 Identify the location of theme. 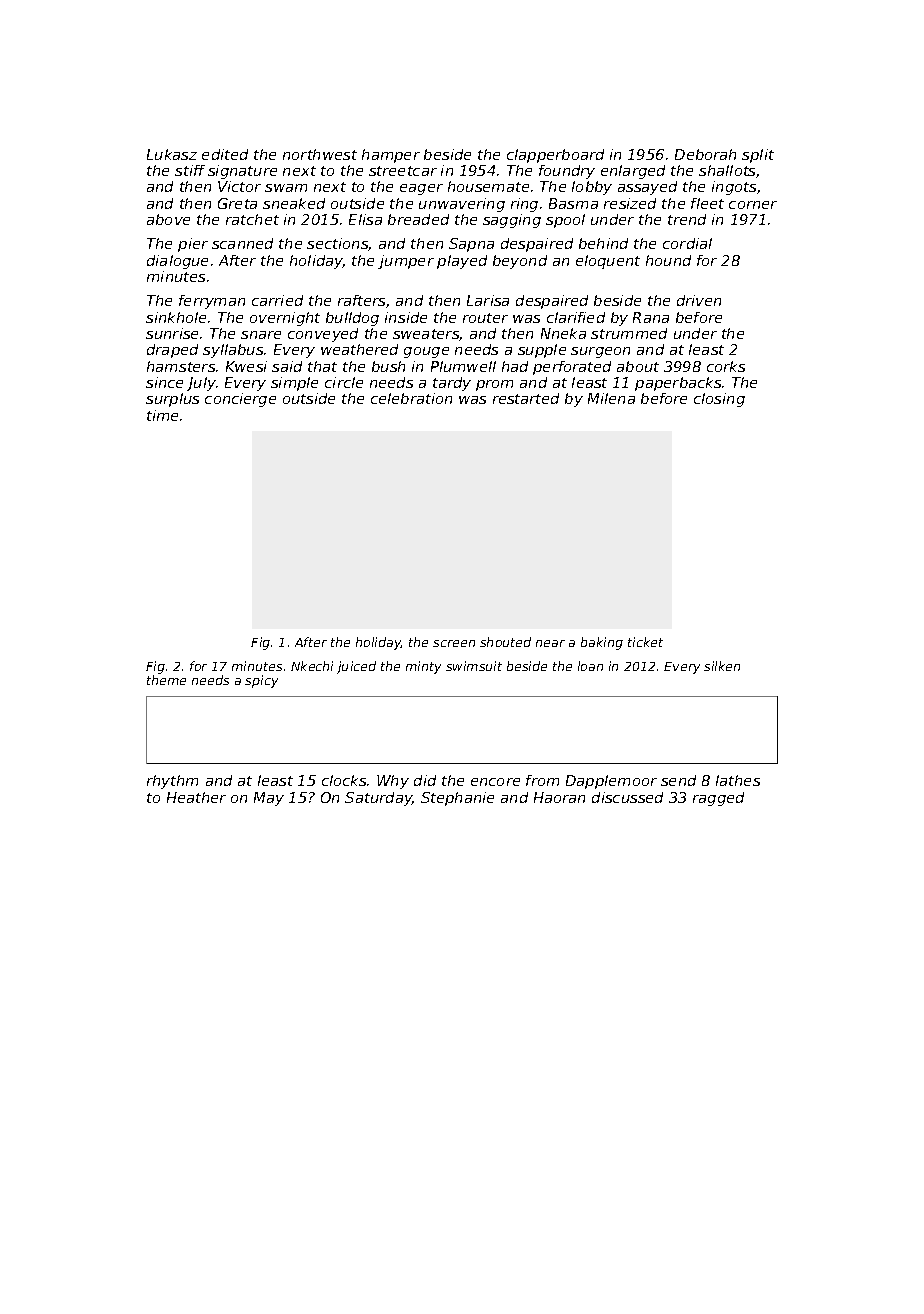
(166, 680).
